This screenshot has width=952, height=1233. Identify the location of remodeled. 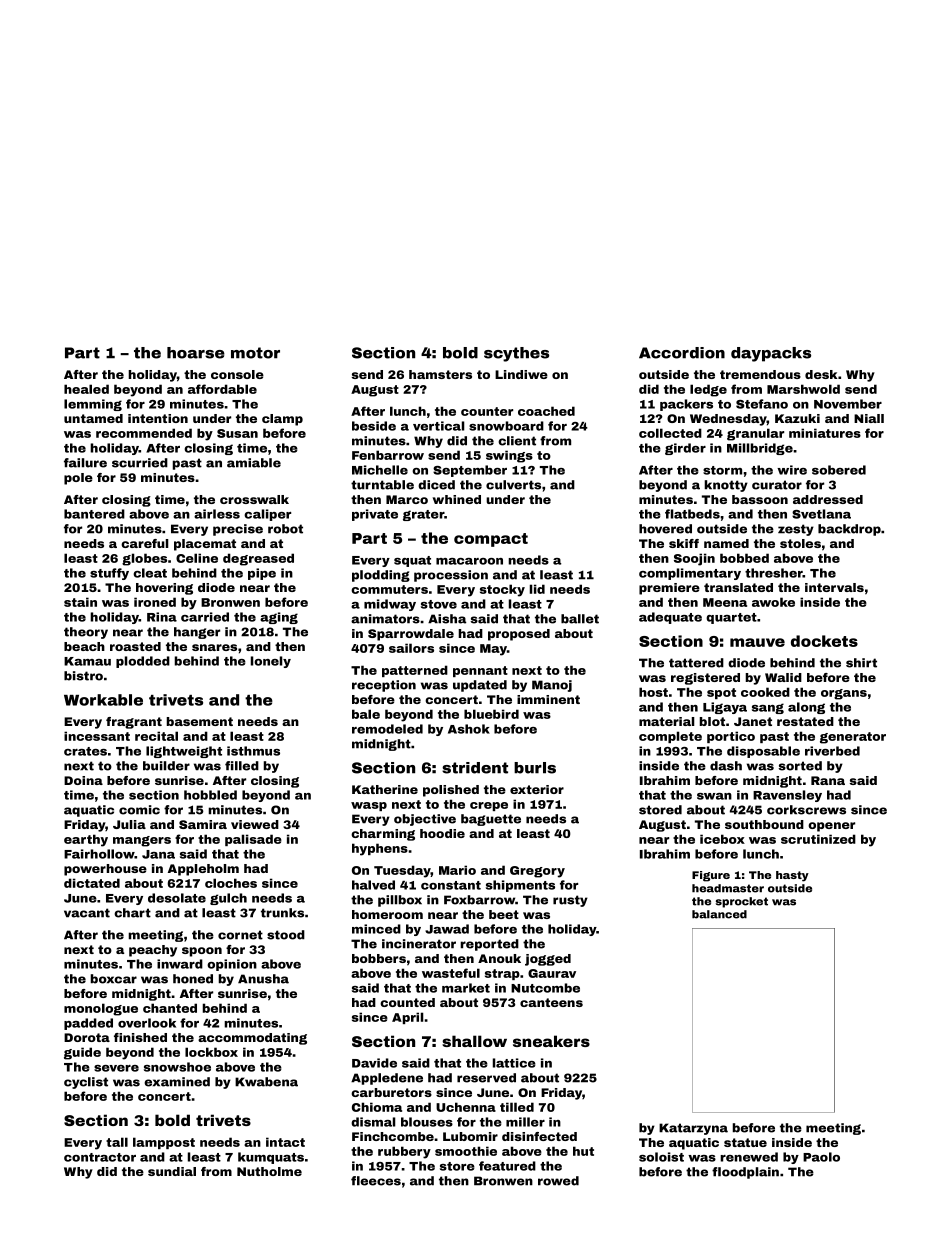
(387, 729).
